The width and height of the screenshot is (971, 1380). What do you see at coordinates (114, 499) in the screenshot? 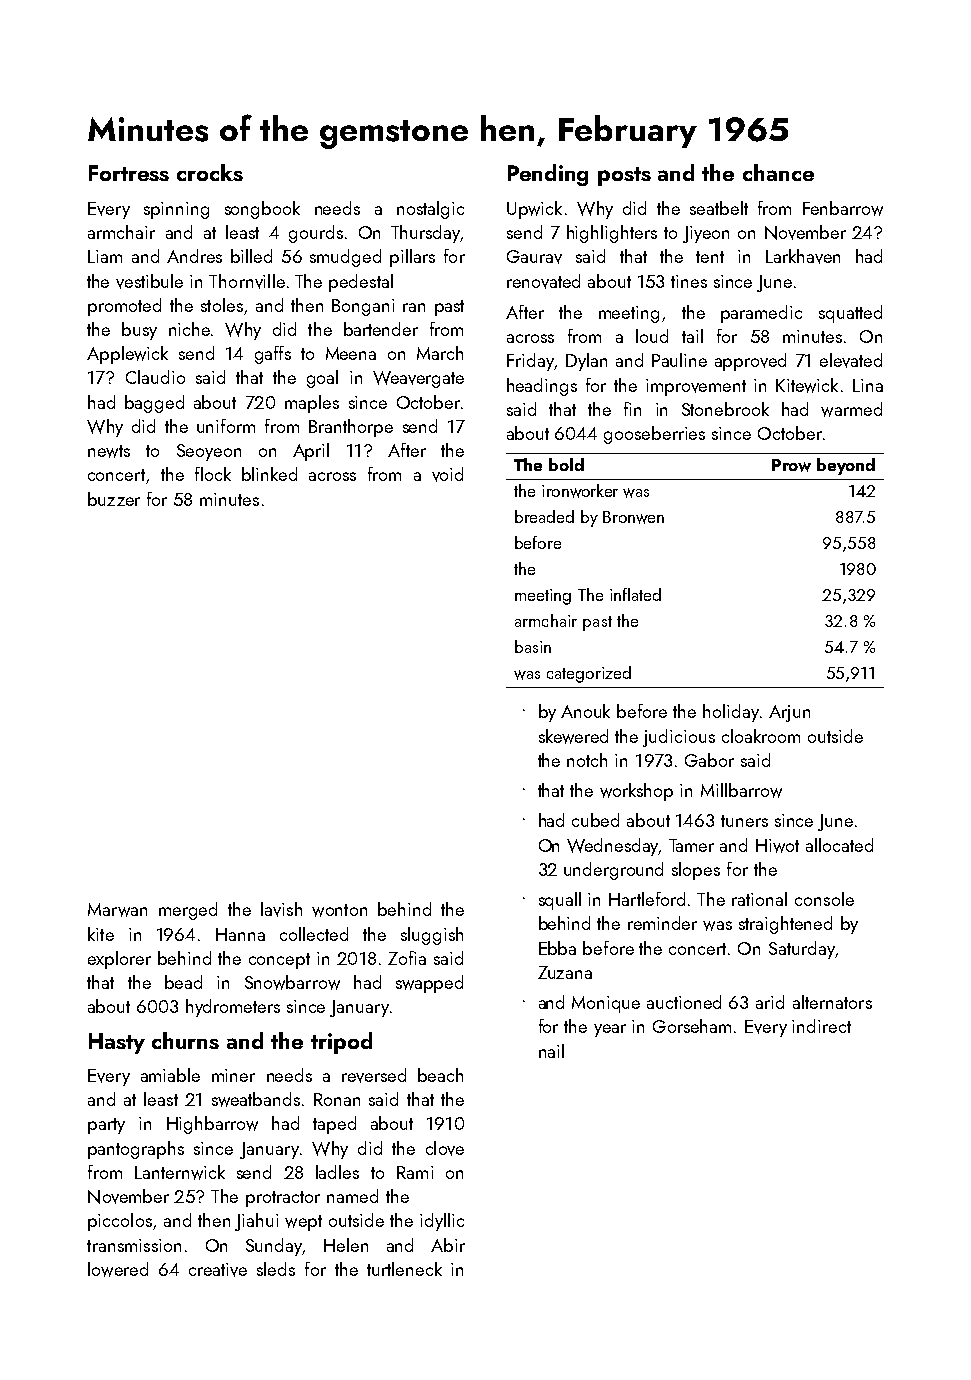
I see `buzzer` at bounding box center [114, 499].
